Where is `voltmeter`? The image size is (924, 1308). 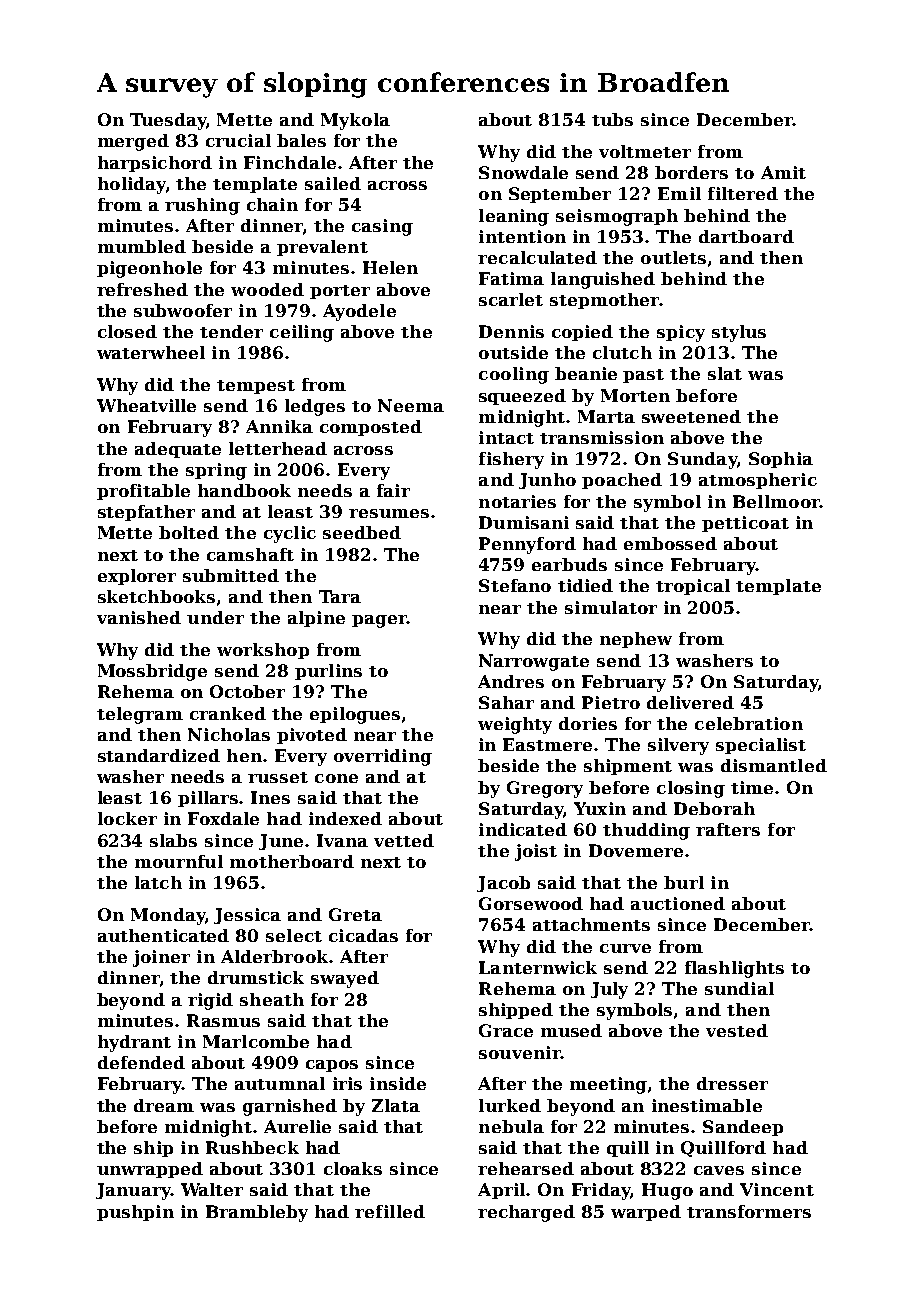 voltmeter is located at coordinates (645, 151).
